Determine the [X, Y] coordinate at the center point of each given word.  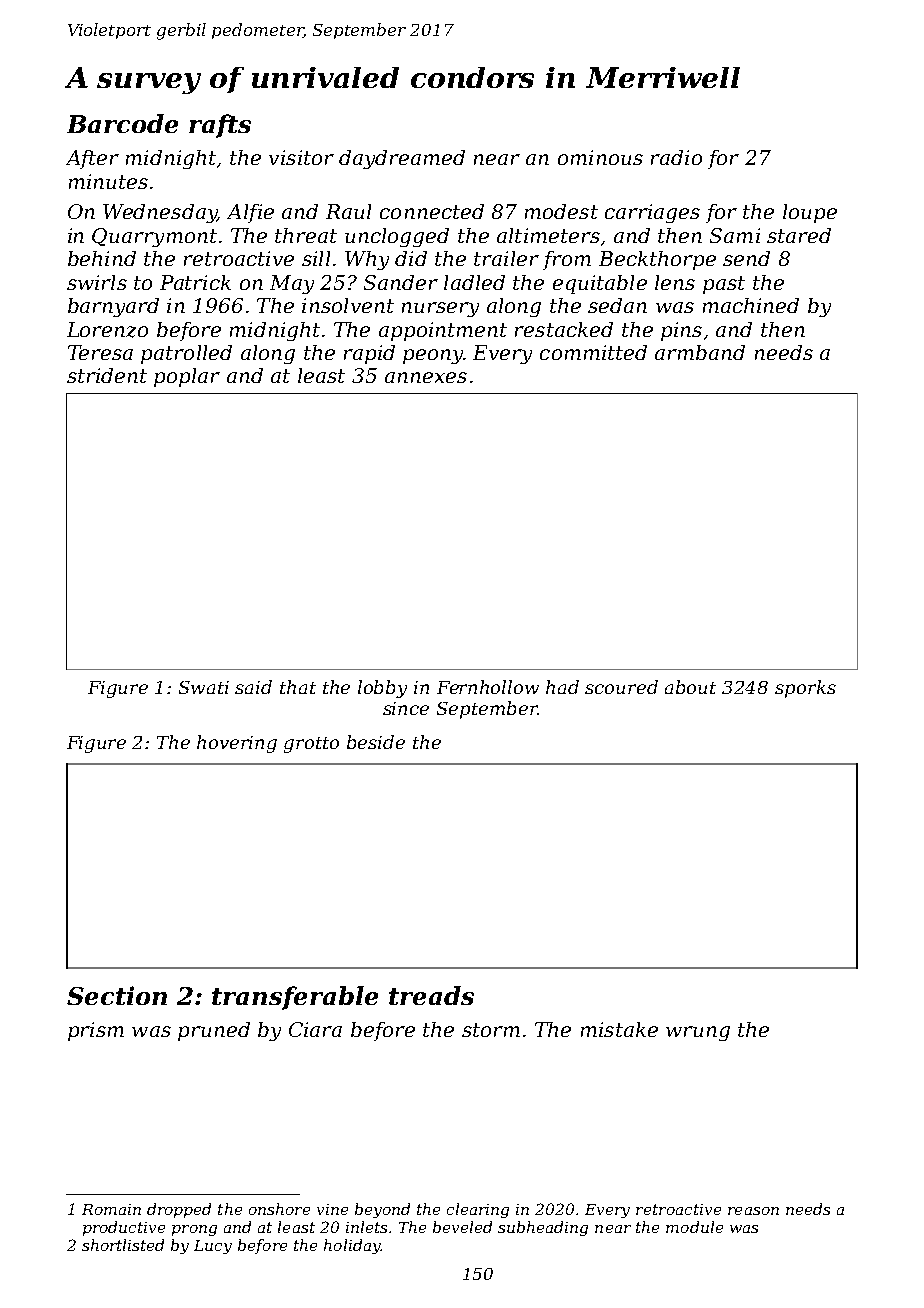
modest [561, 211]
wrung [698, 1033]
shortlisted [123, 1245]
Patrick [195, 282]
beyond [382, 1210]
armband [700, 352]
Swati [204, 687]
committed [593, 352]
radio [676, 157]
